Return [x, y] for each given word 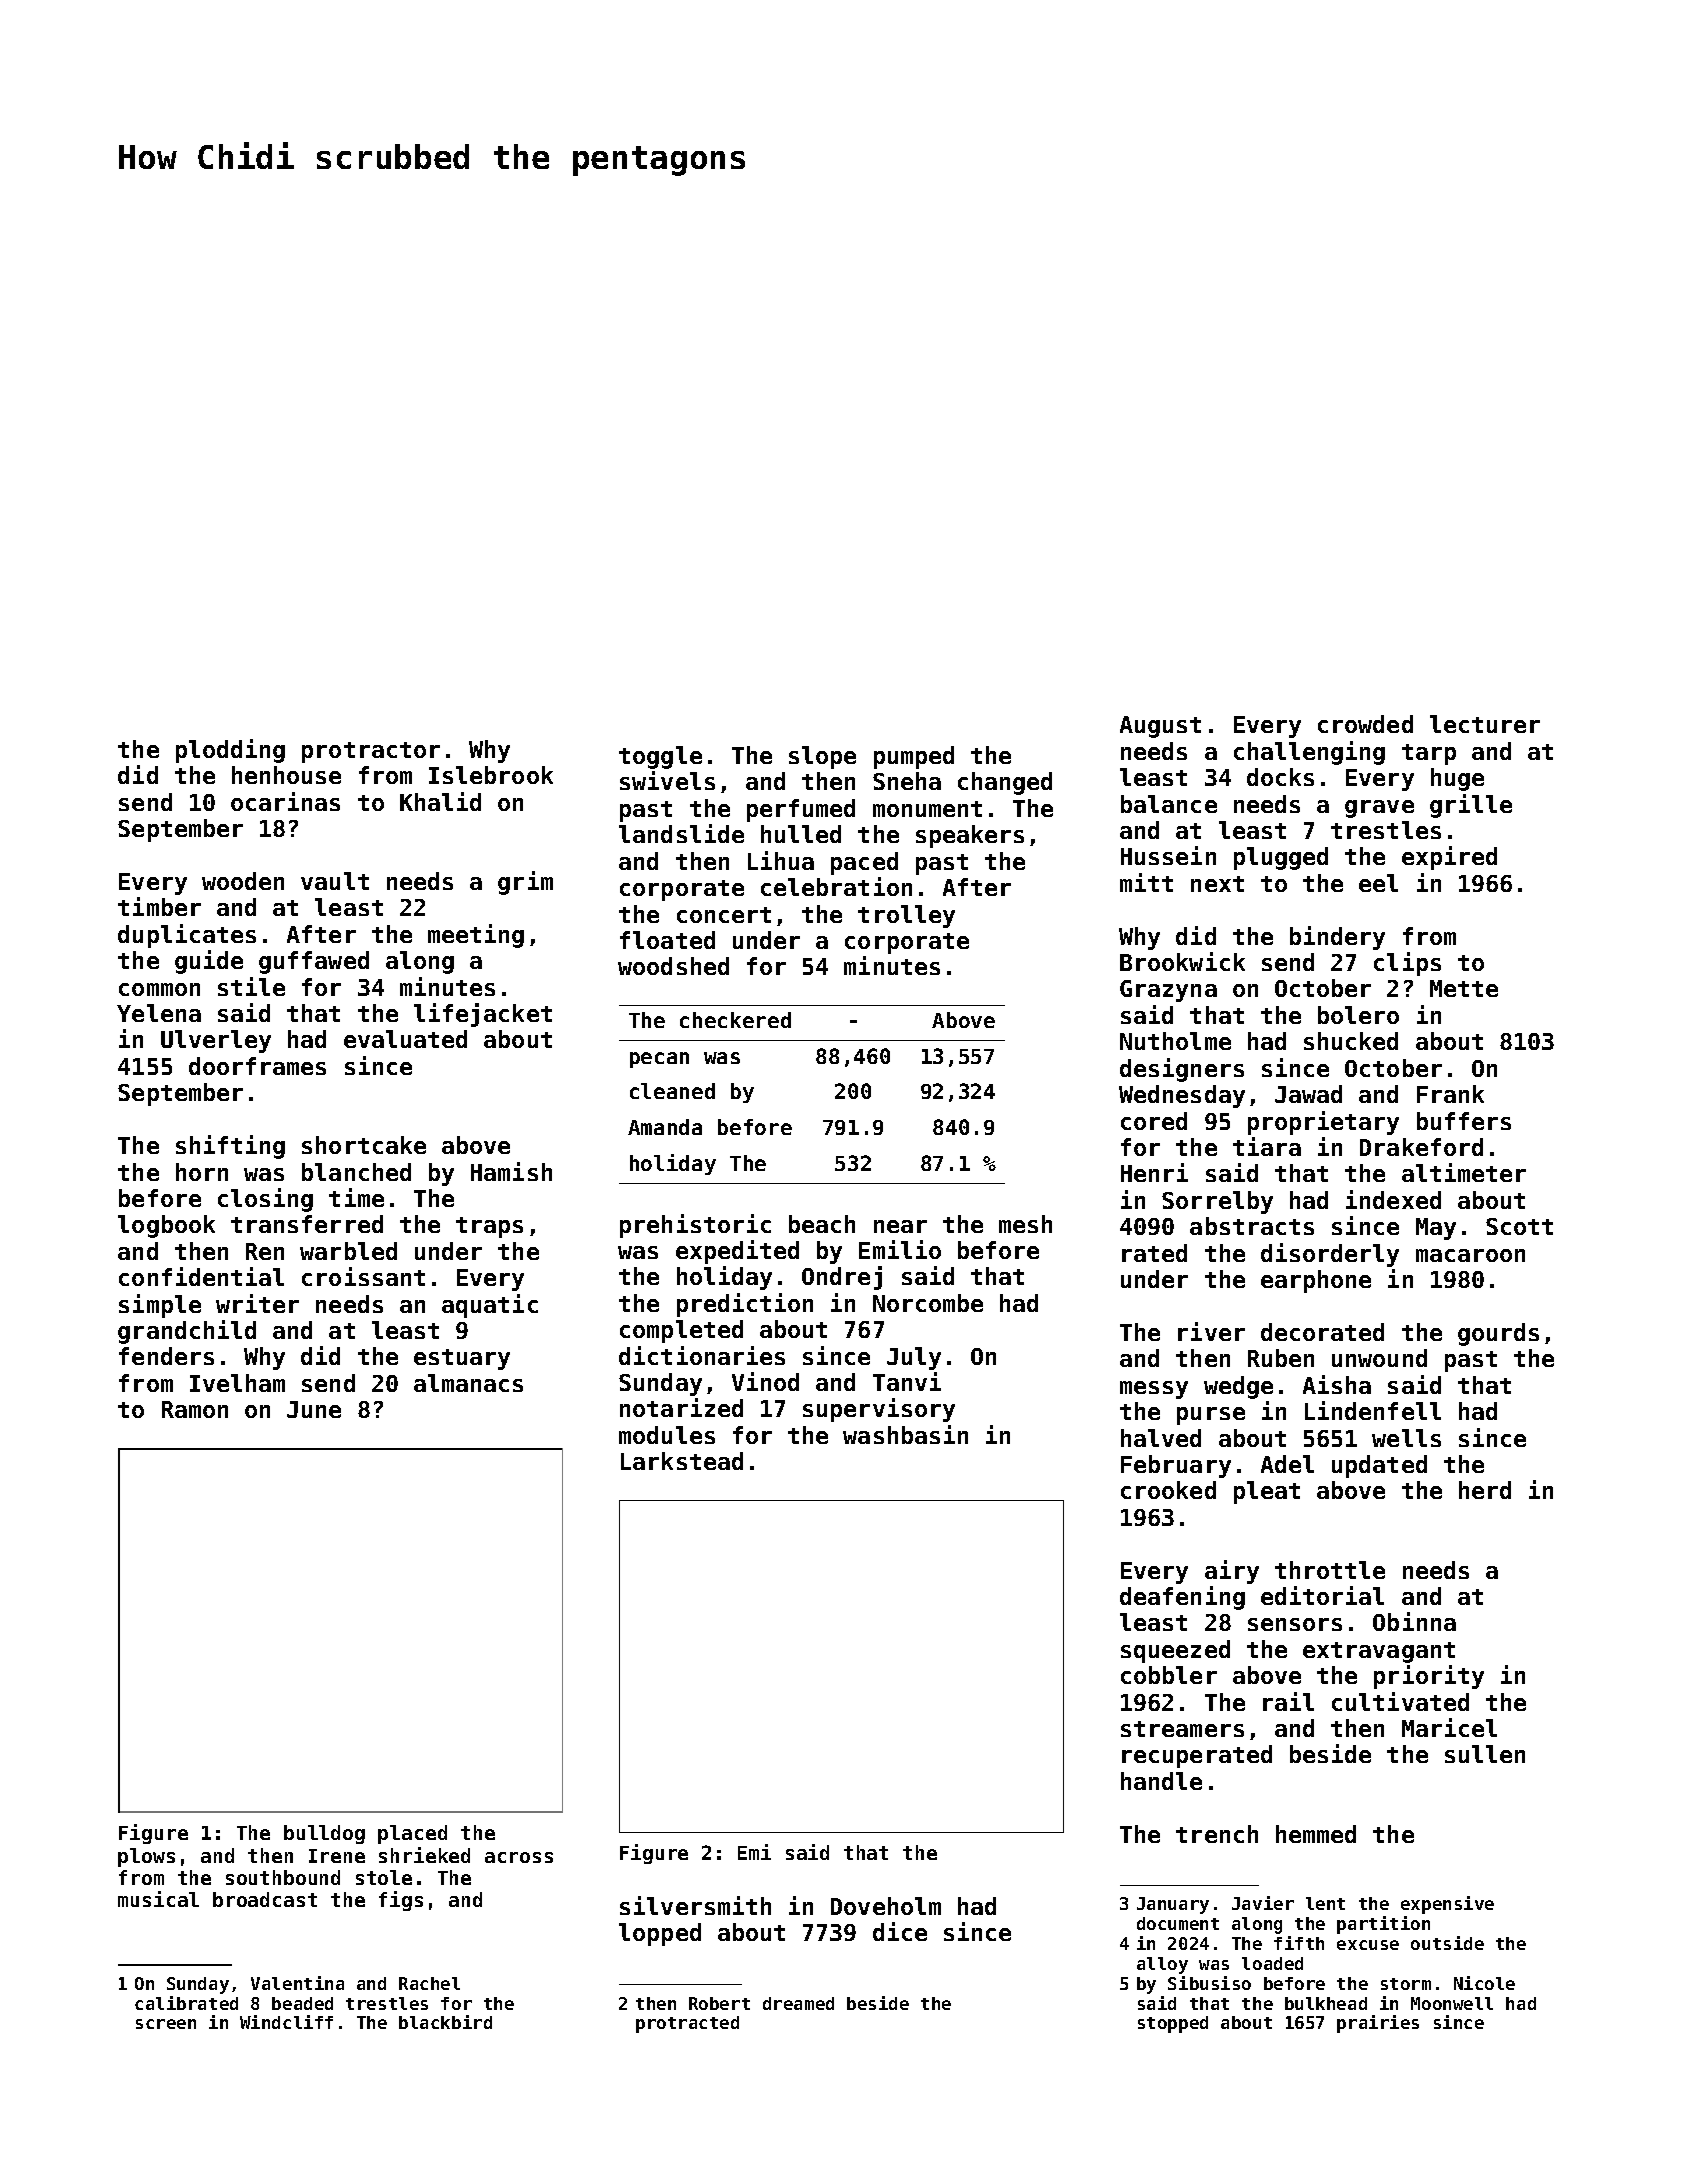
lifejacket [483, 1015]
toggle [660, 757]
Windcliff [286, 2022]
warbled [348, 1251]
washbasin [905, 1434]
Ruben [1281, 1358]
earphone [1316, 1281]
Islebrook [491, 775]
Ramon [195, 1409]
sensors [1295, 1624]
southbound [283, 1877]
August [1160, 727]
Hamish [511, 1171]
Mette [1464, 988]
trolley [906, 916]
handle [1161, 1781]
